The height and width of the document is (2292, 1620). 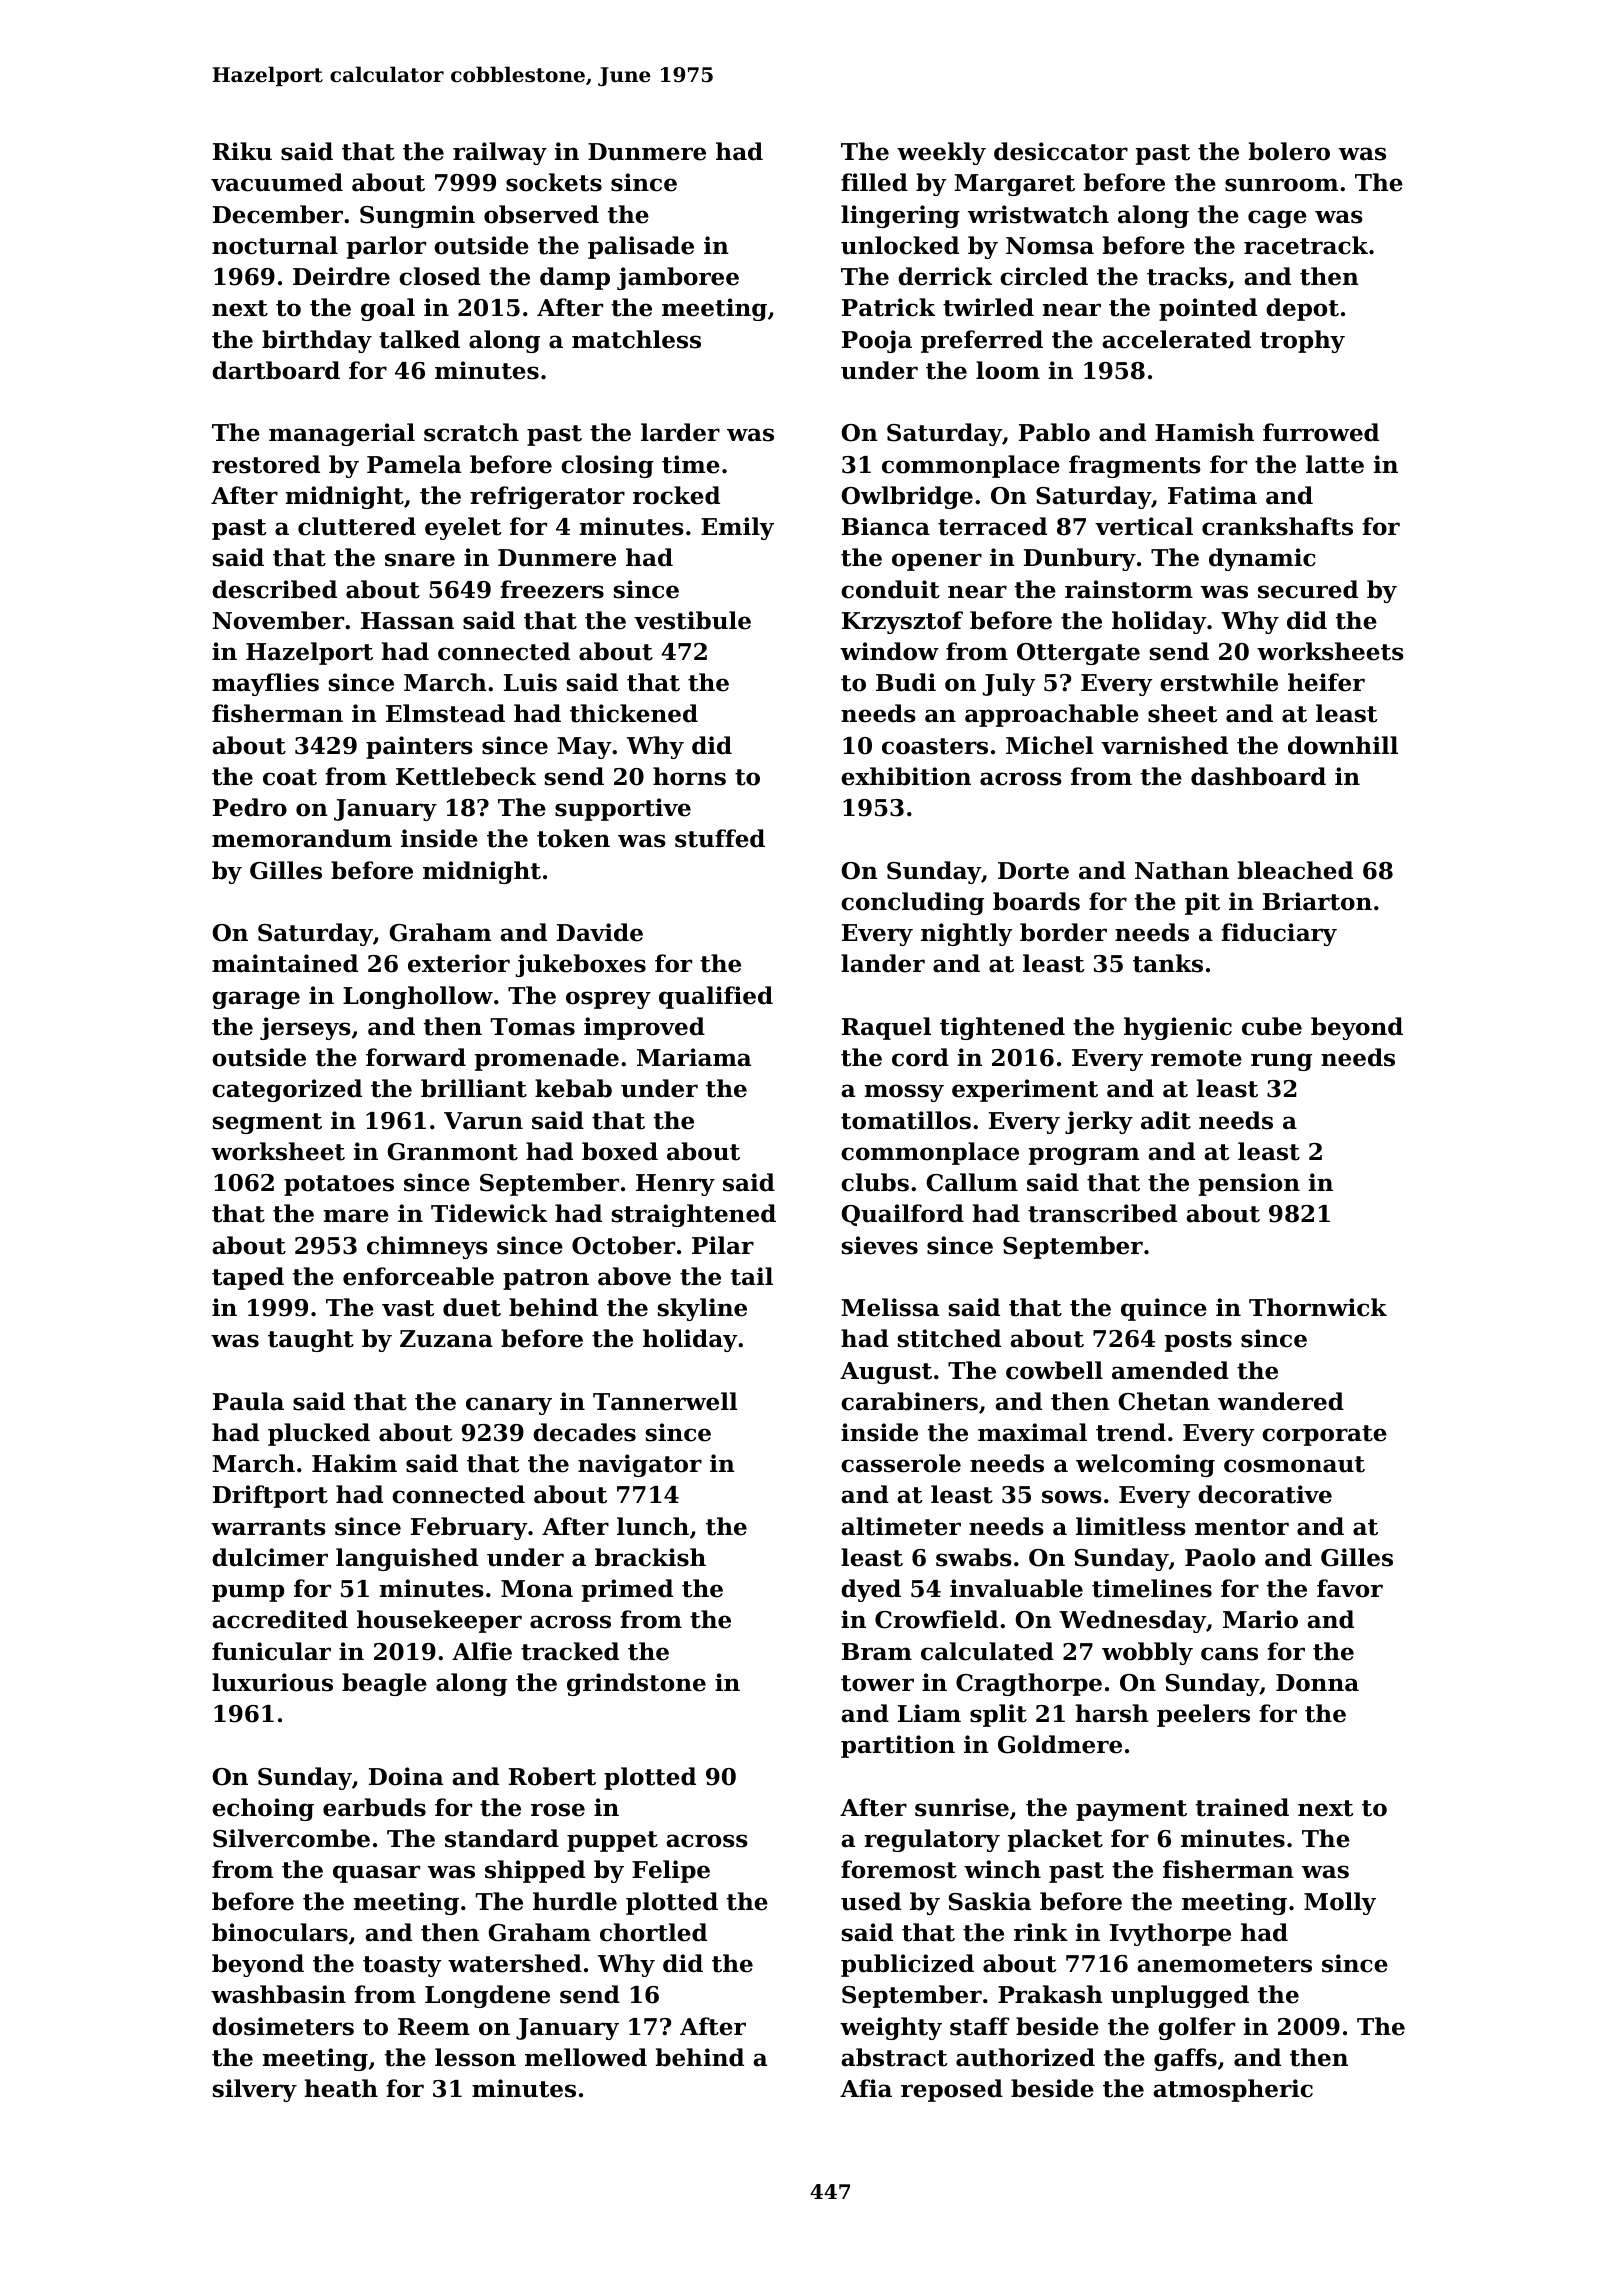 What do you see at coordinates (419, 747) in the document?
I see `painters` at bounding box center [419, 747].
